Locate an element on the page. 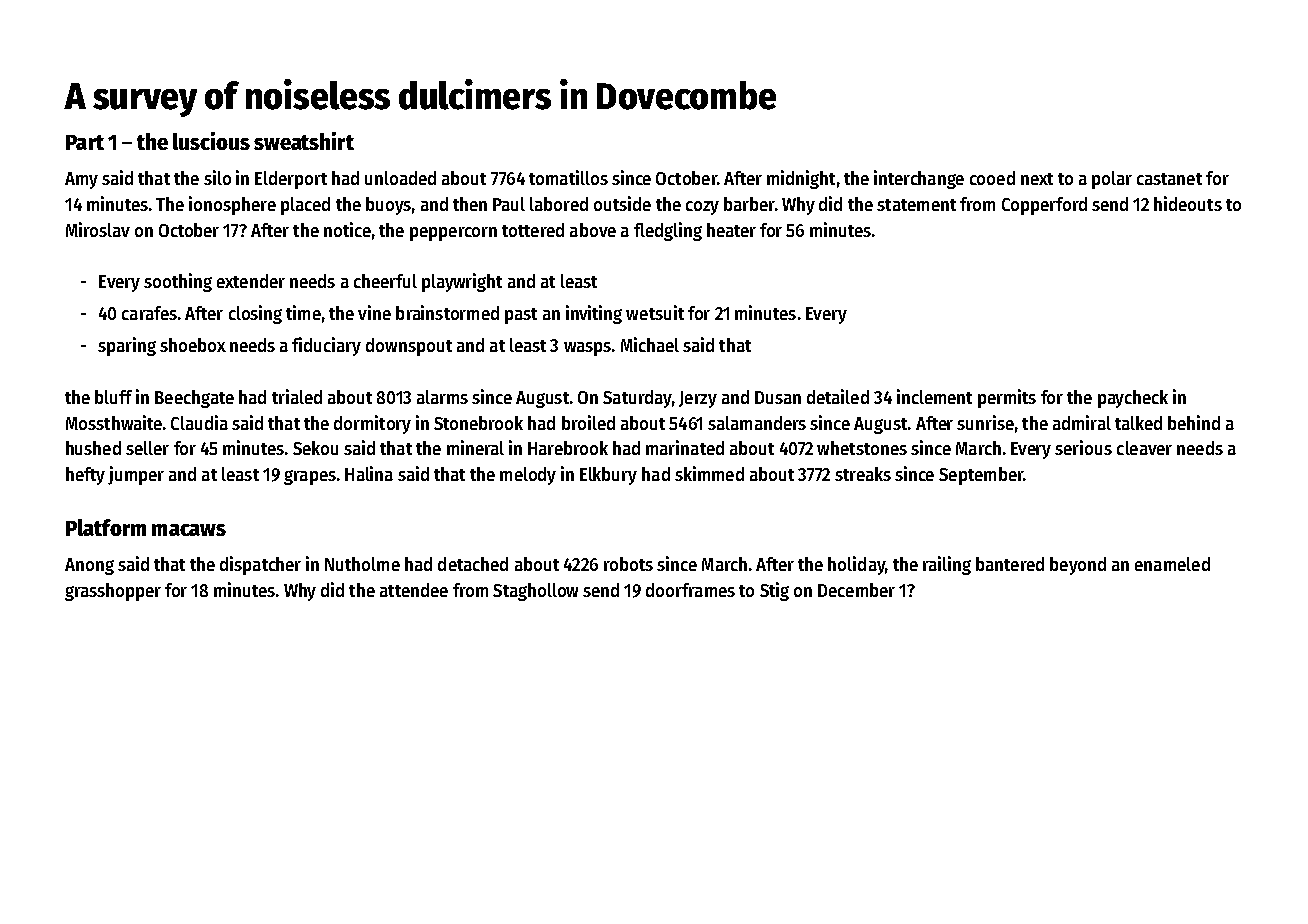 The width and height of the document is (1308, 924). paycheck is located at coordinates (1133, 399).
